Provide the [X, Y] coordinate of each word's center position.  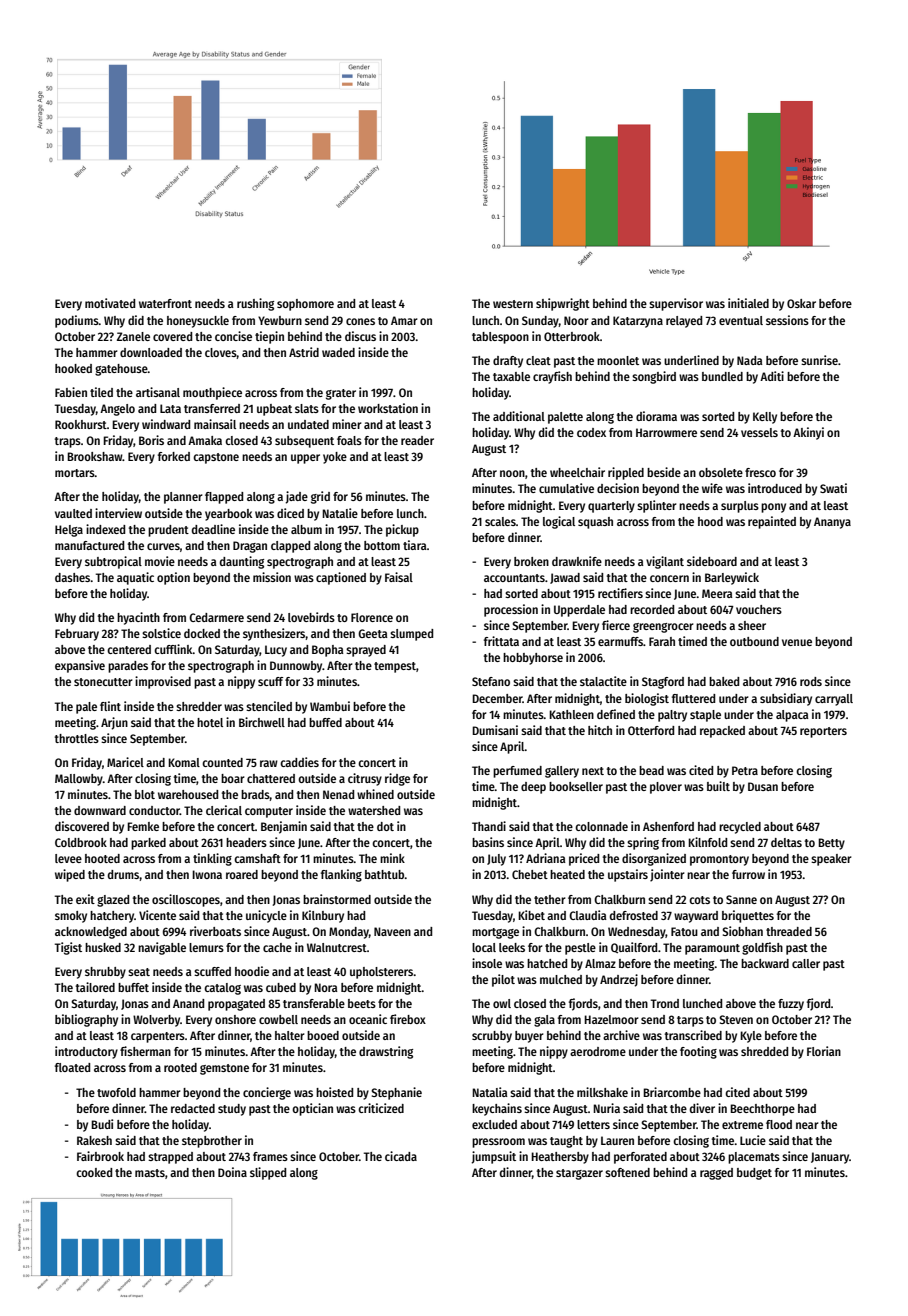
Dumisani [495, 730]
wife [712, 488]
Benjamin [284, 827]
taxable [511, 376]
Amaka [205, 440]
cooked [94, 1172]
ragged [716, 1174]
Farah [662, 641]
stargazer [579, 1174]
